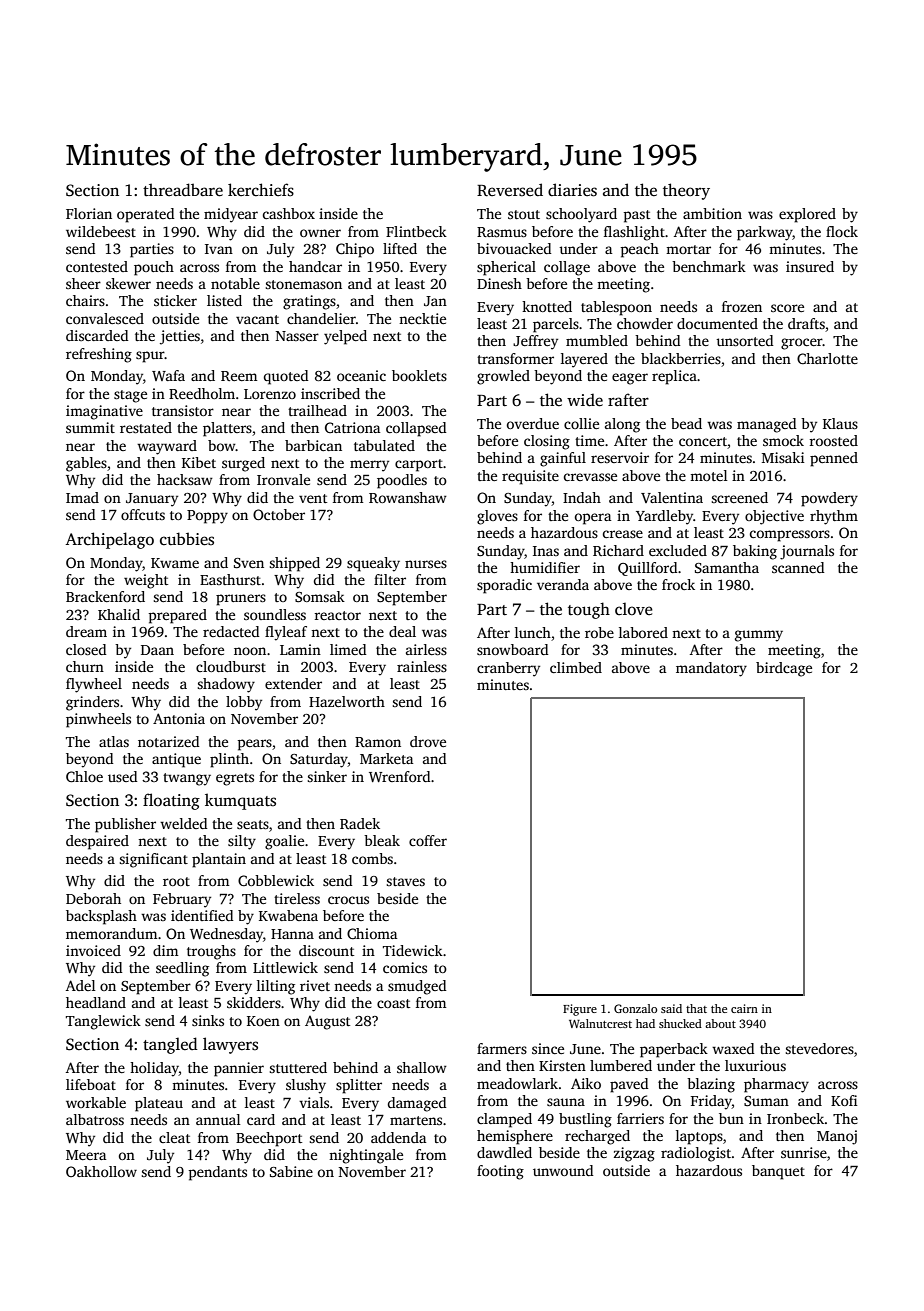 This screenshot has height=1311, width=924. What do you see at coordinates (179, 718) in the screenshot?
I see `Antonia` at bounding box center [179, 718].
